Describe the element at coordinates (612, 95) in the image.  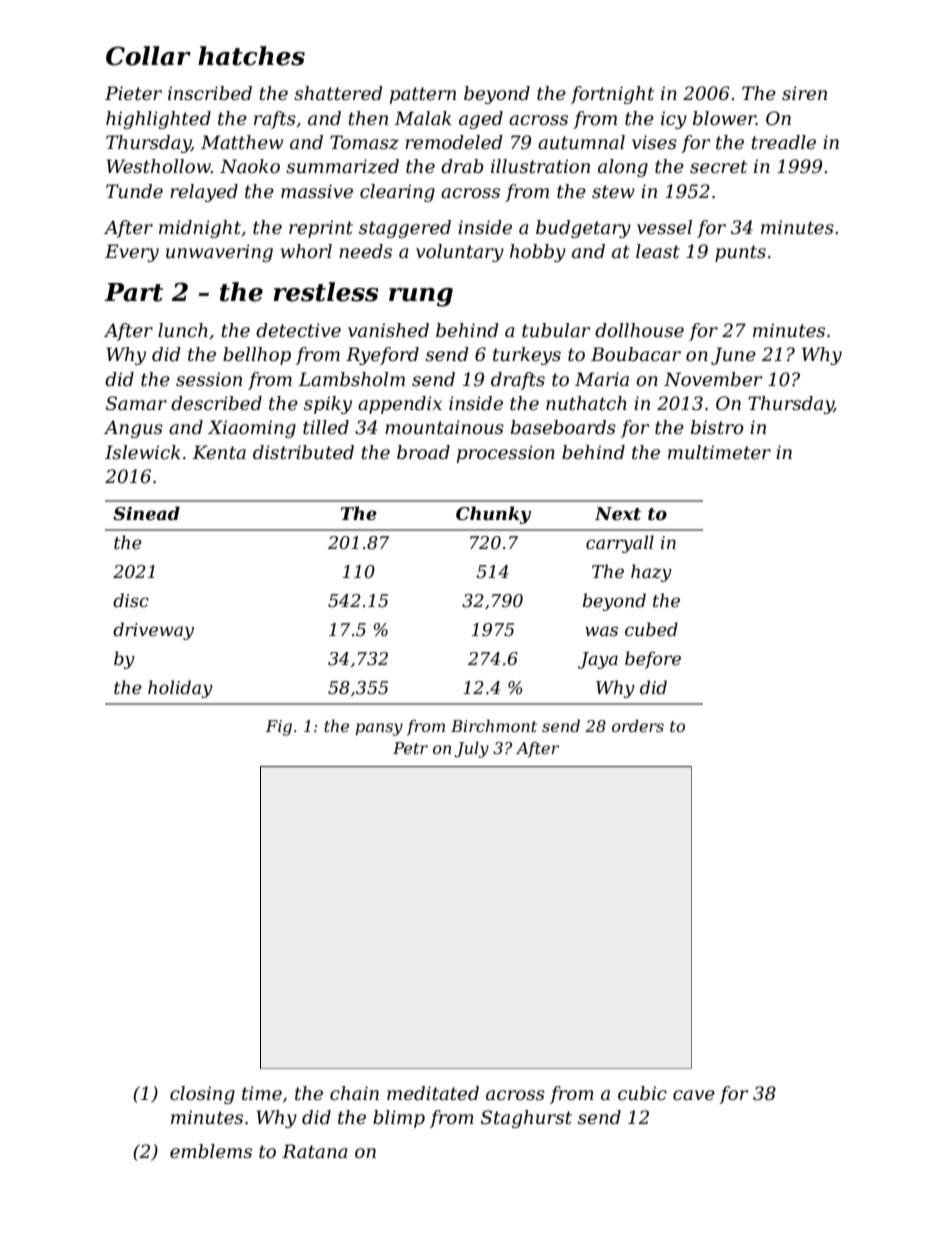
I see `fortnight` at that location.
